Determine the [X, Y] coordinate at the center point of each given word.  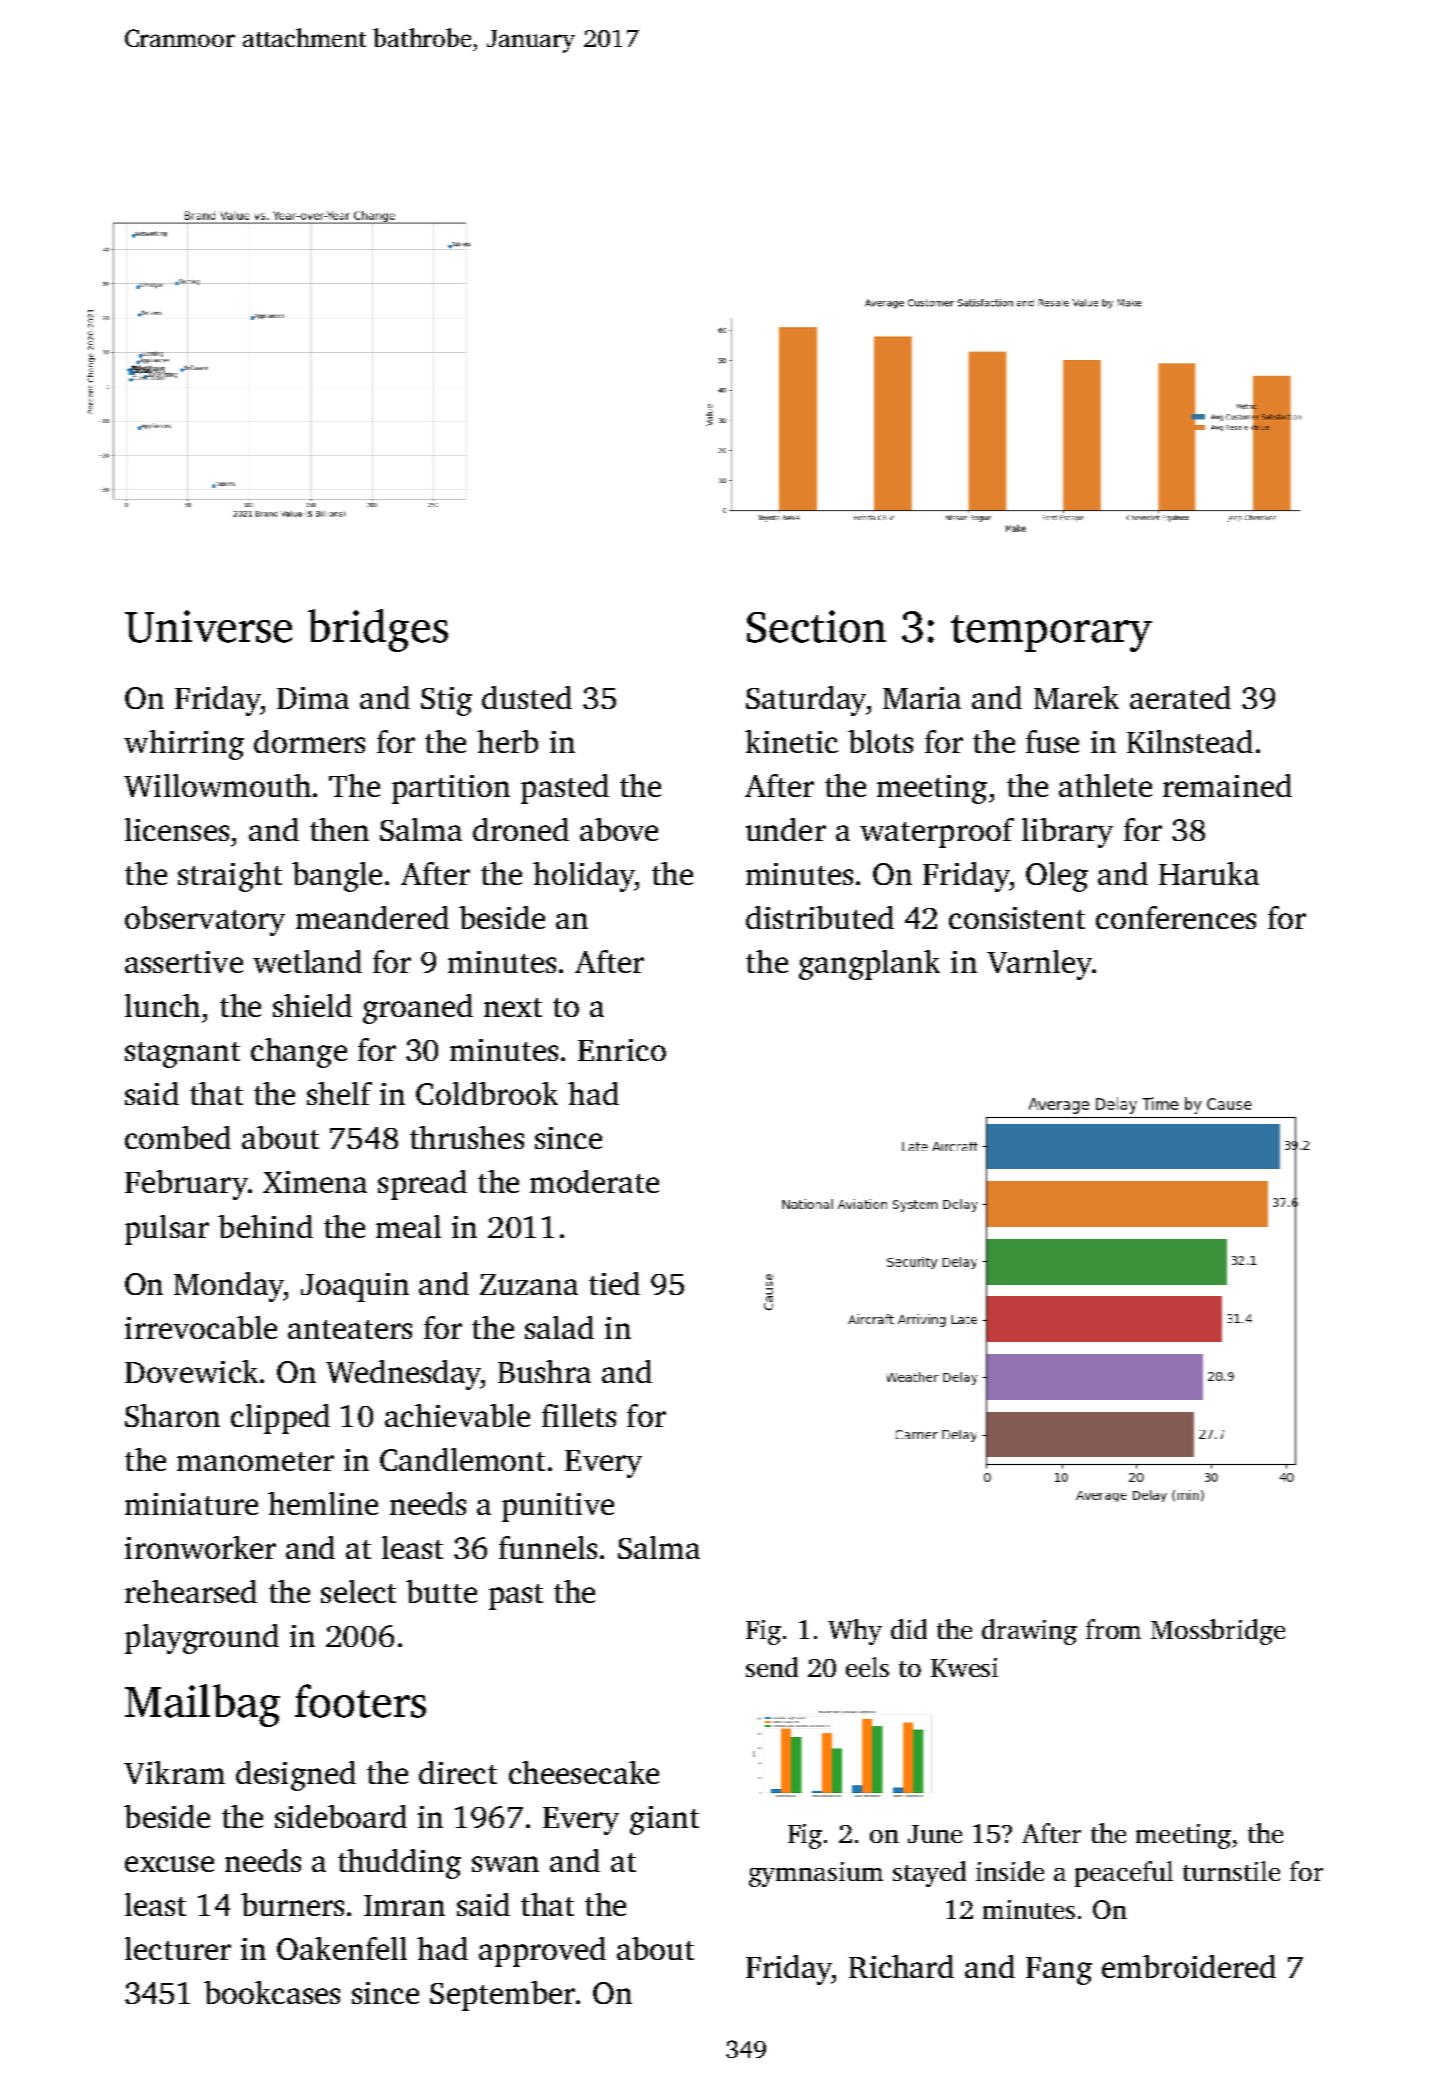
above [619, 829]
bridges [378, 630]
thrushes [467, 1137]
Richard [901, 1966]
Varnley [1039, 965]
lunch [162, 1005]
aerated [1180, 697]
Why [855, 1632]
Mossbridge [1218, 1632]
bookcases [272, 1992]
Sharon [172, 1415]
